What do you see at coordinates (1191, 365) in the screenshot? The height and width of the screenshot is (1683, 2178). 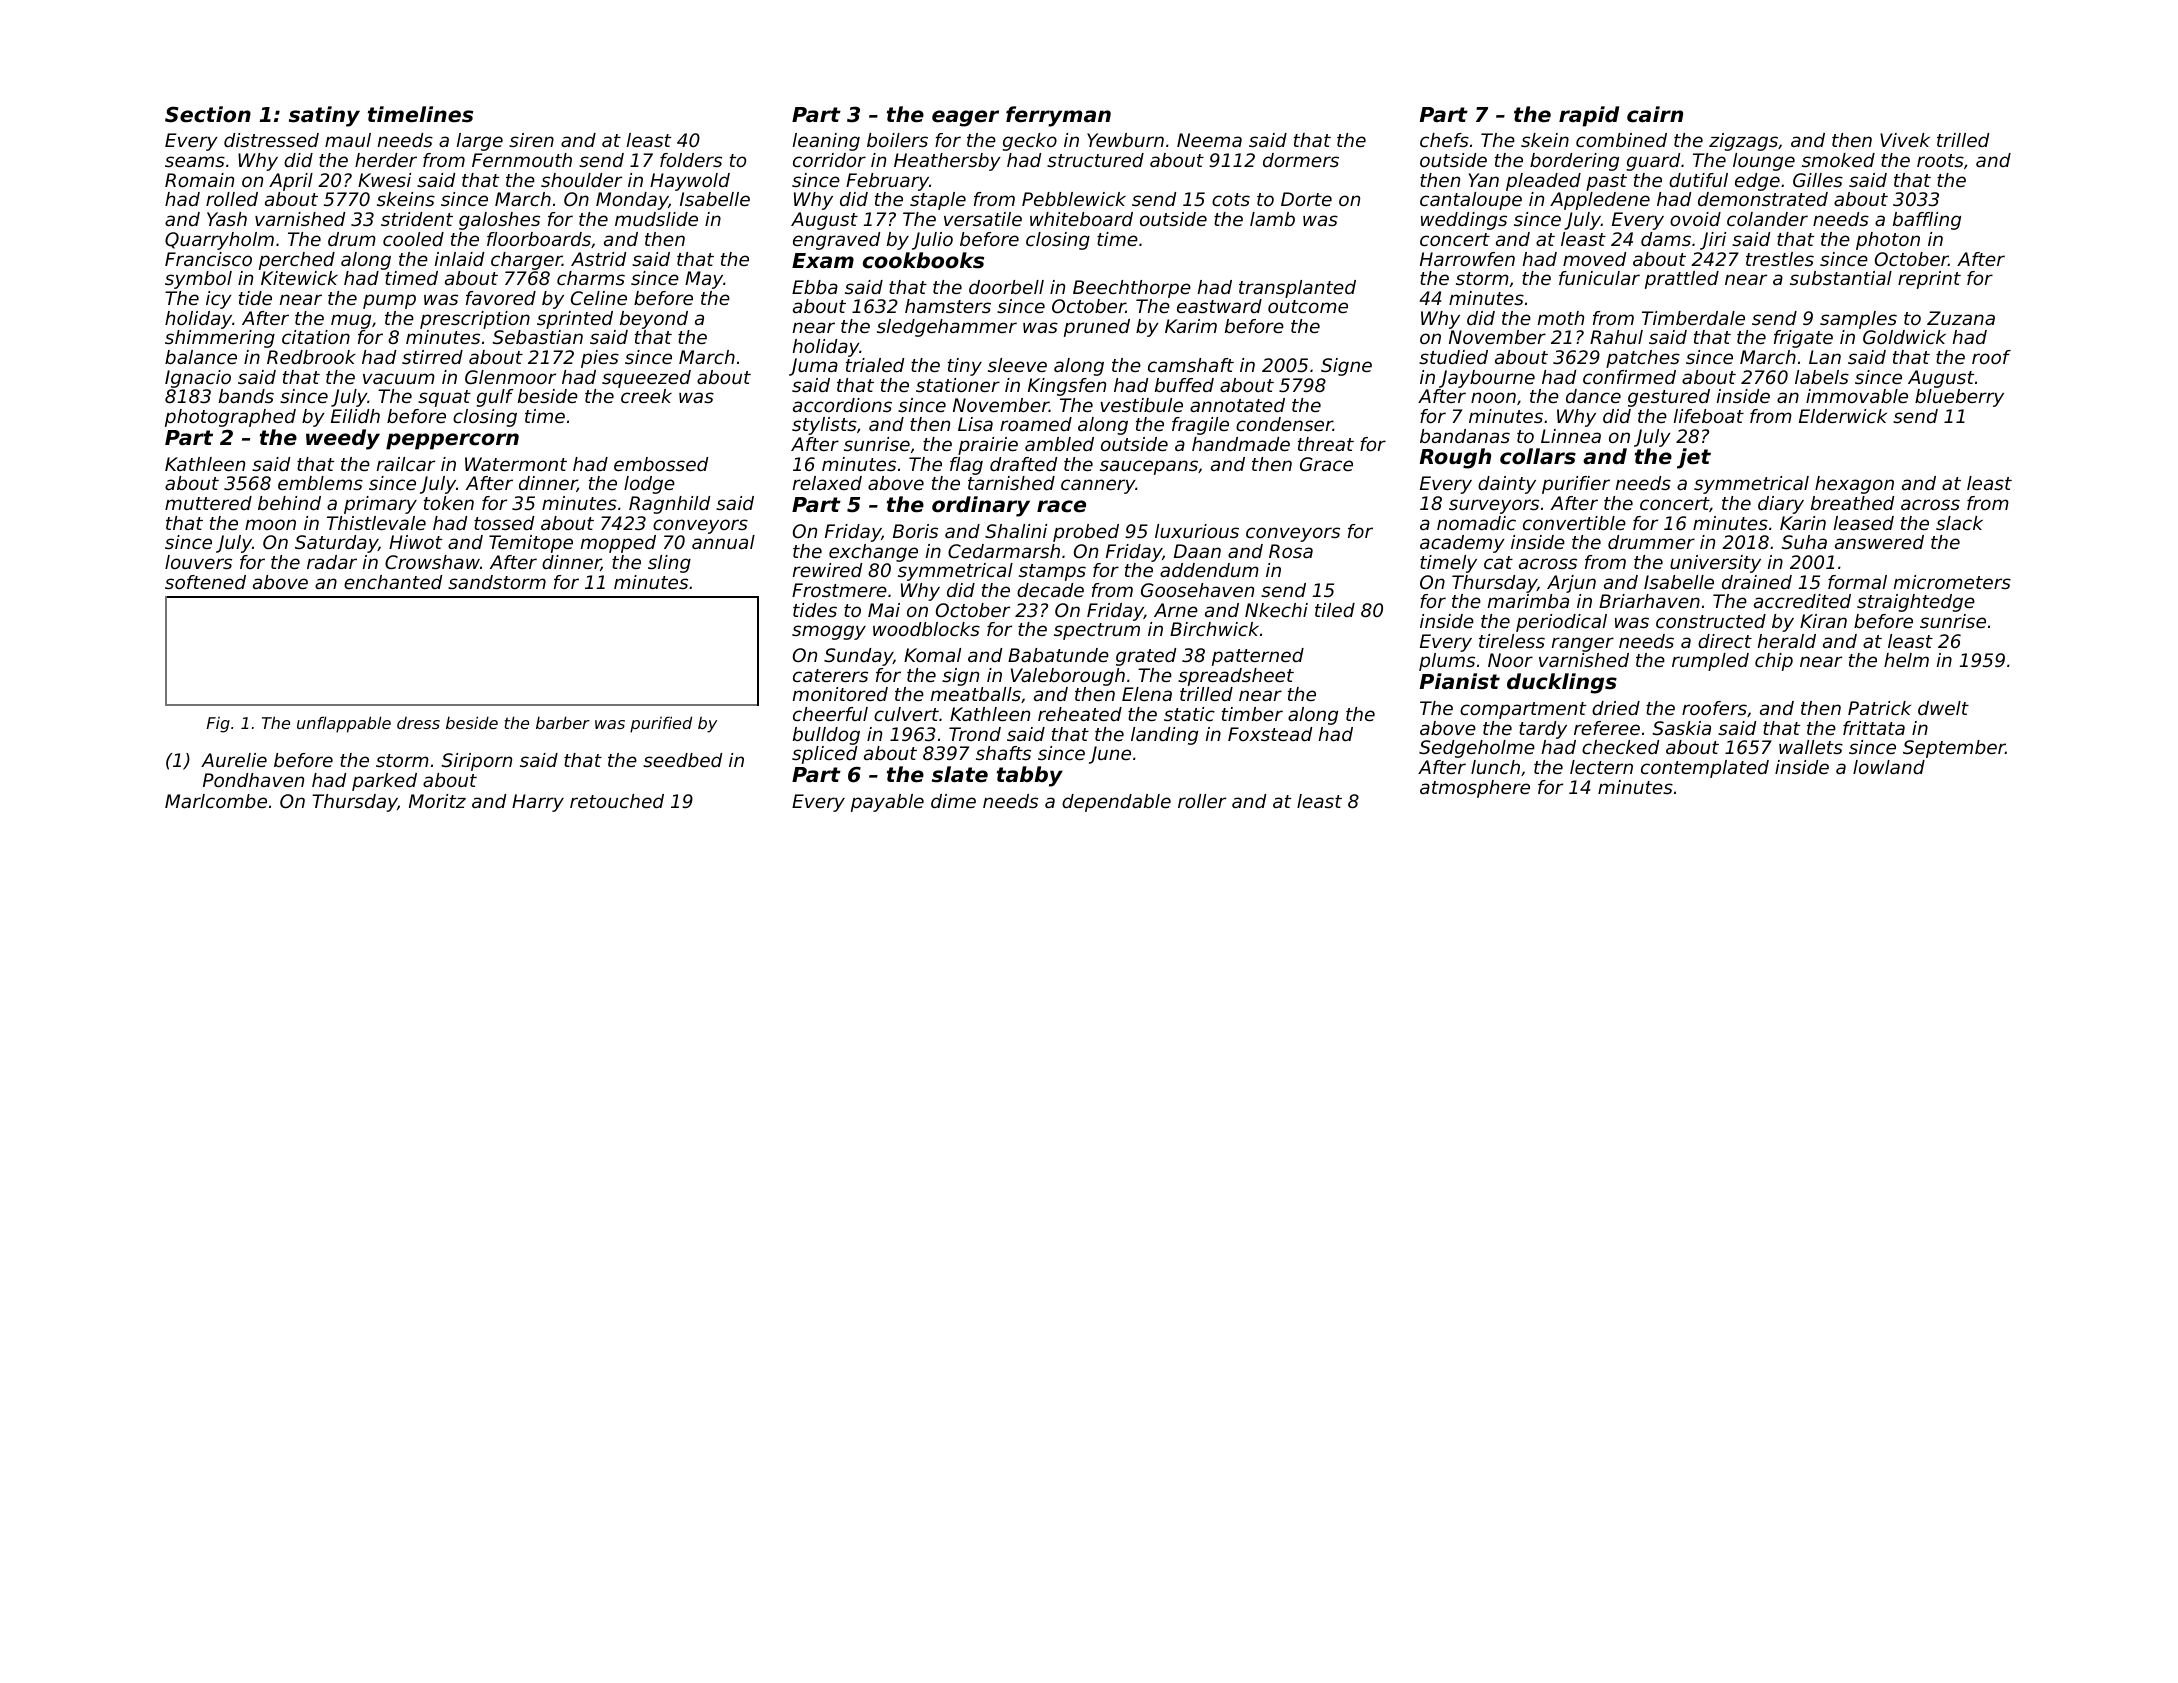 I see `camshaft` at bounding box center [1191, 365].
